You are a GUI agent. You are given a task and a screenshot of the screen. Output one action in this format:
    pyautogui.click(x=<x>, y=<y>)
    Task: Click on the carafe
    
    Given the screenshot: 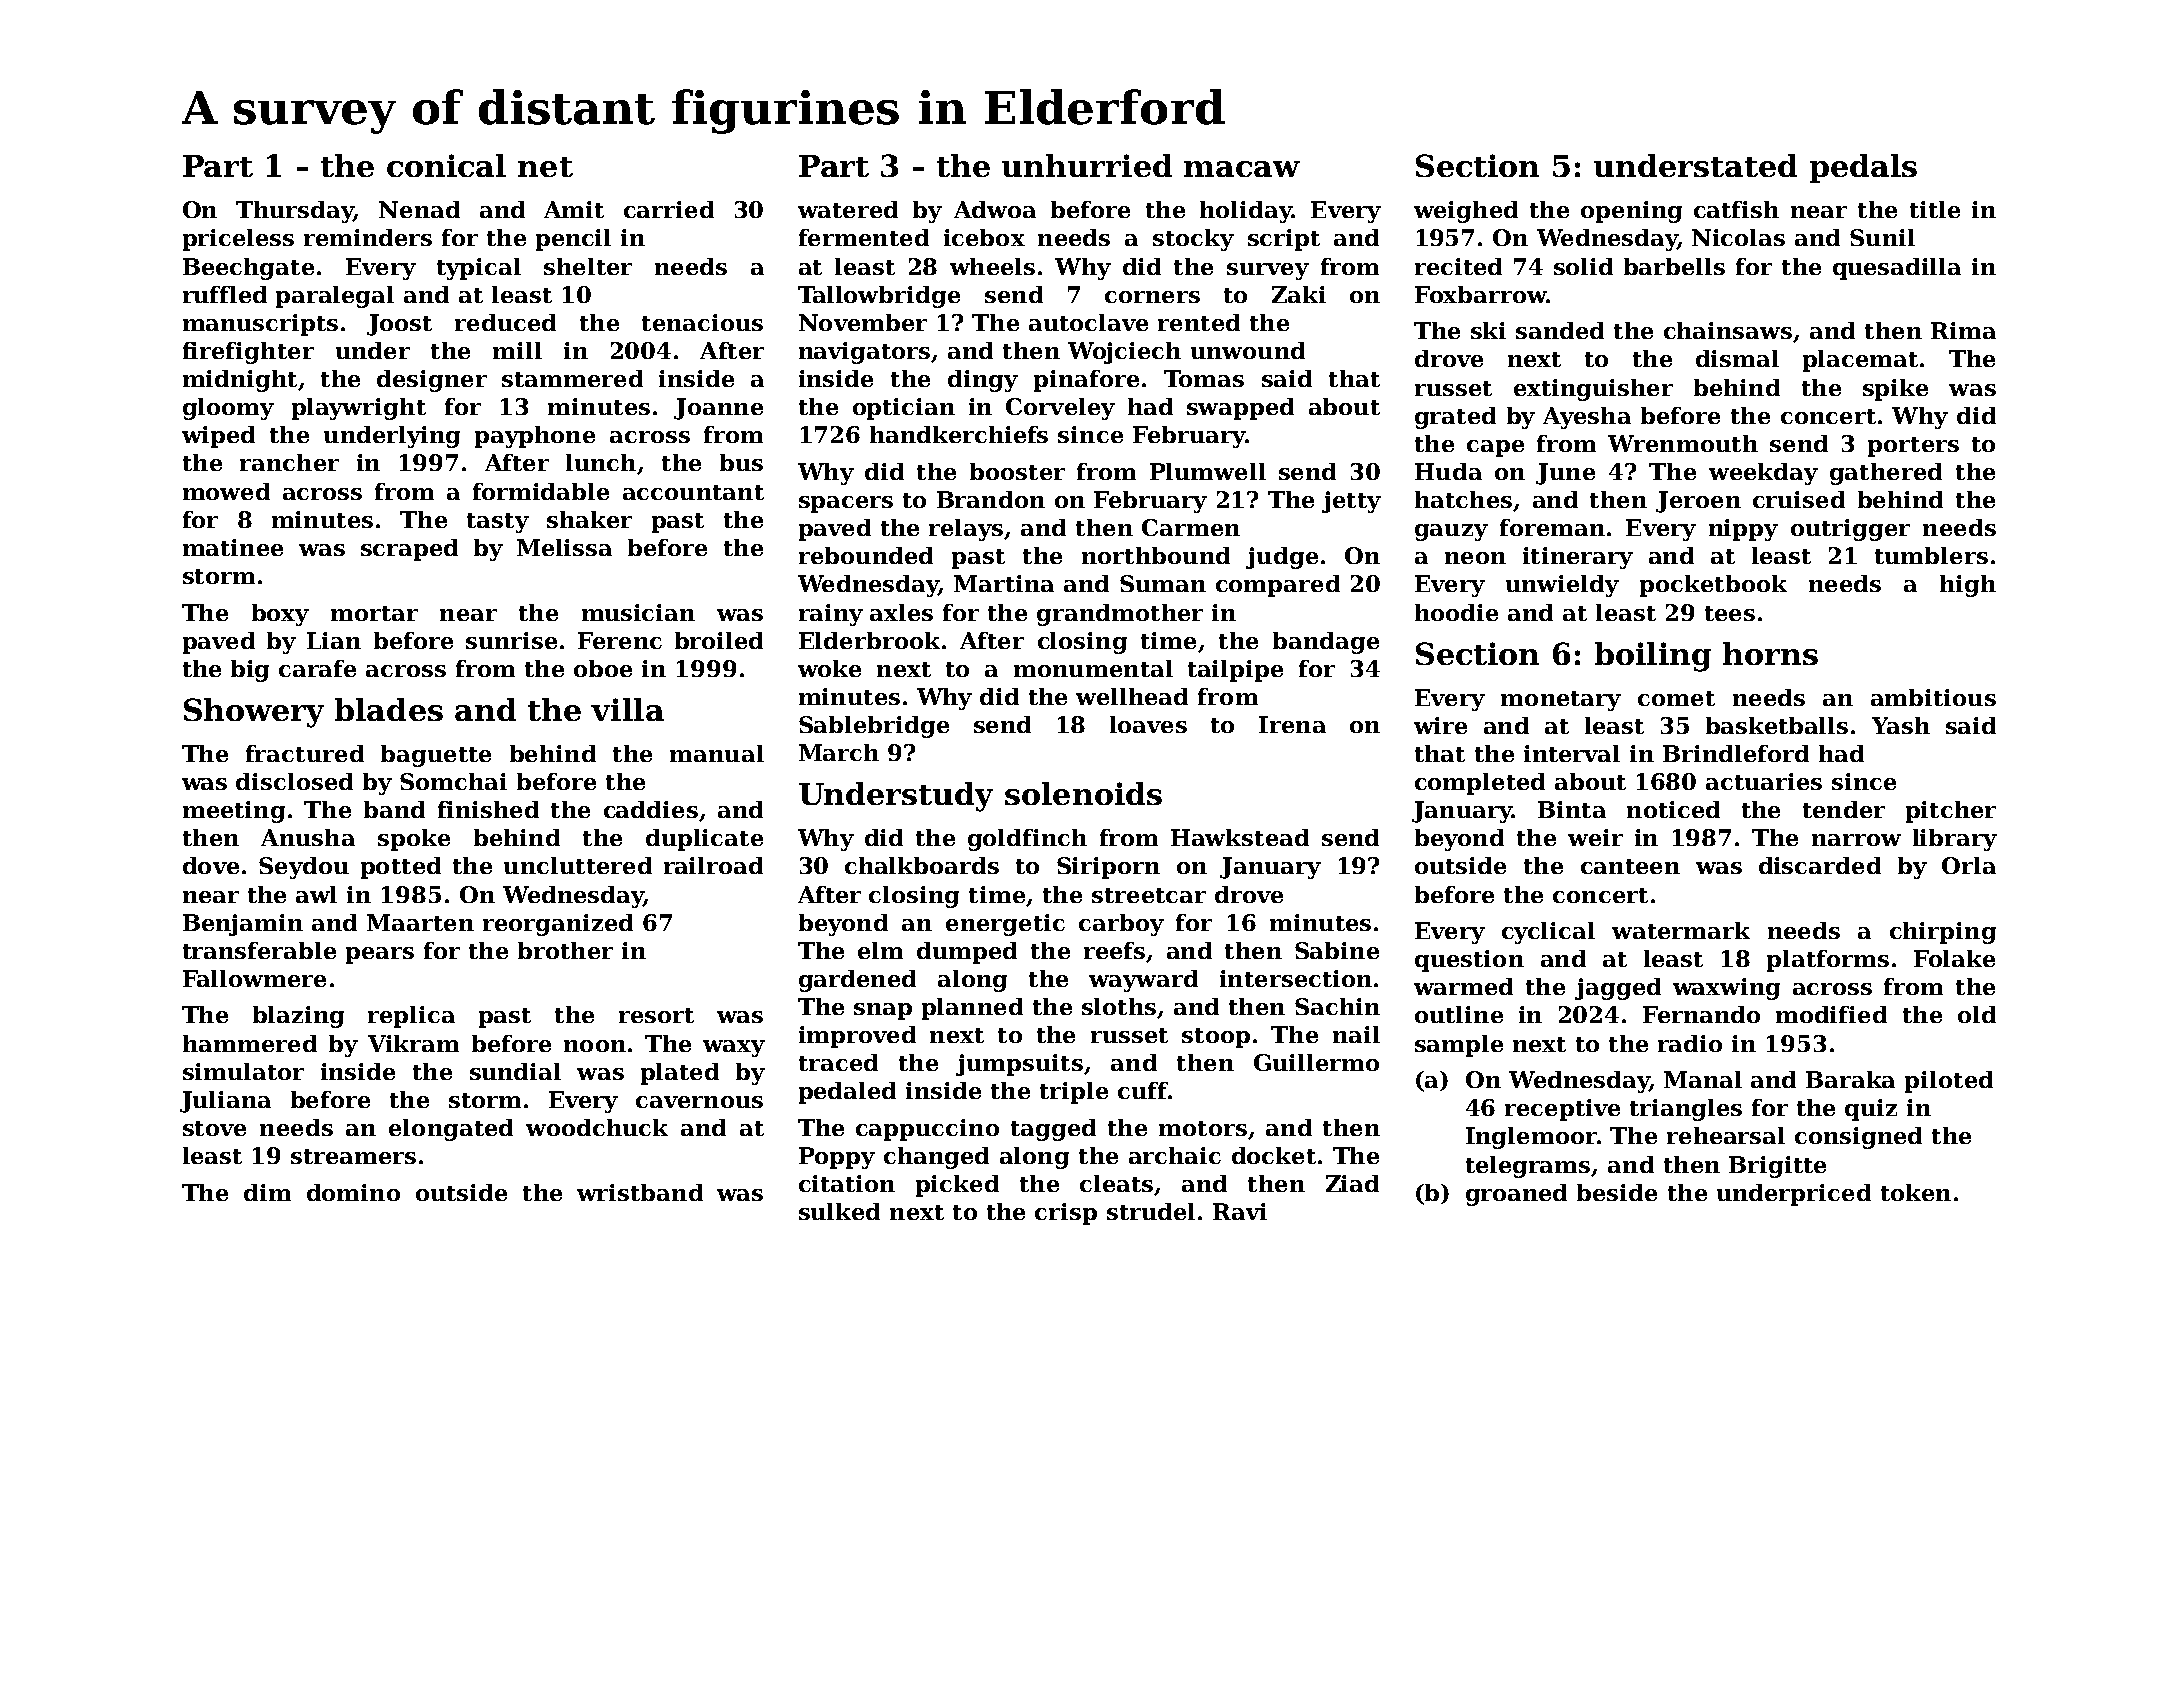 What is the action you would take?
    pyautogui.click(x=317, y=668)
